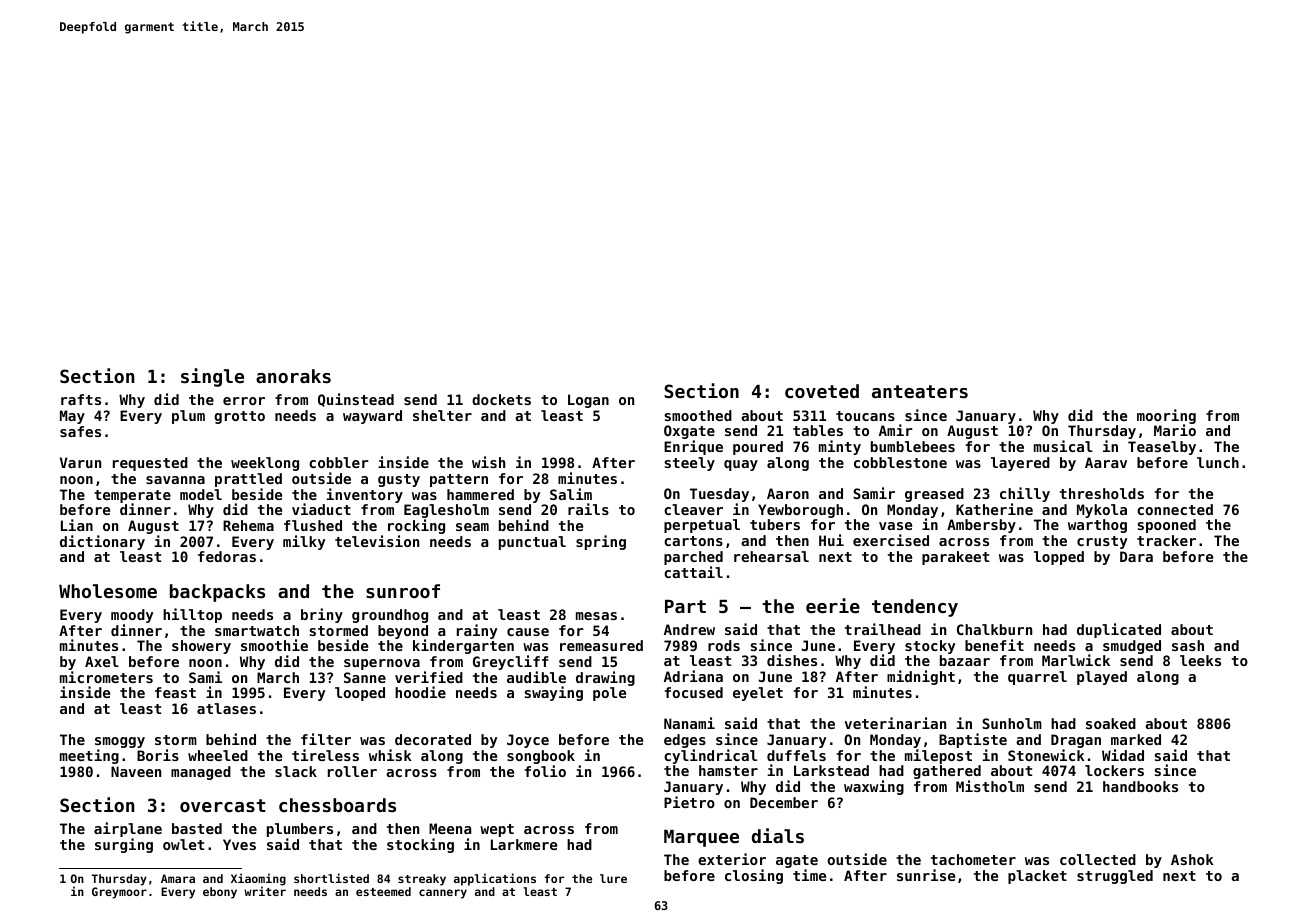 The image size is (1308, 924). I want to click on bumblebees, so click(913, 446).
